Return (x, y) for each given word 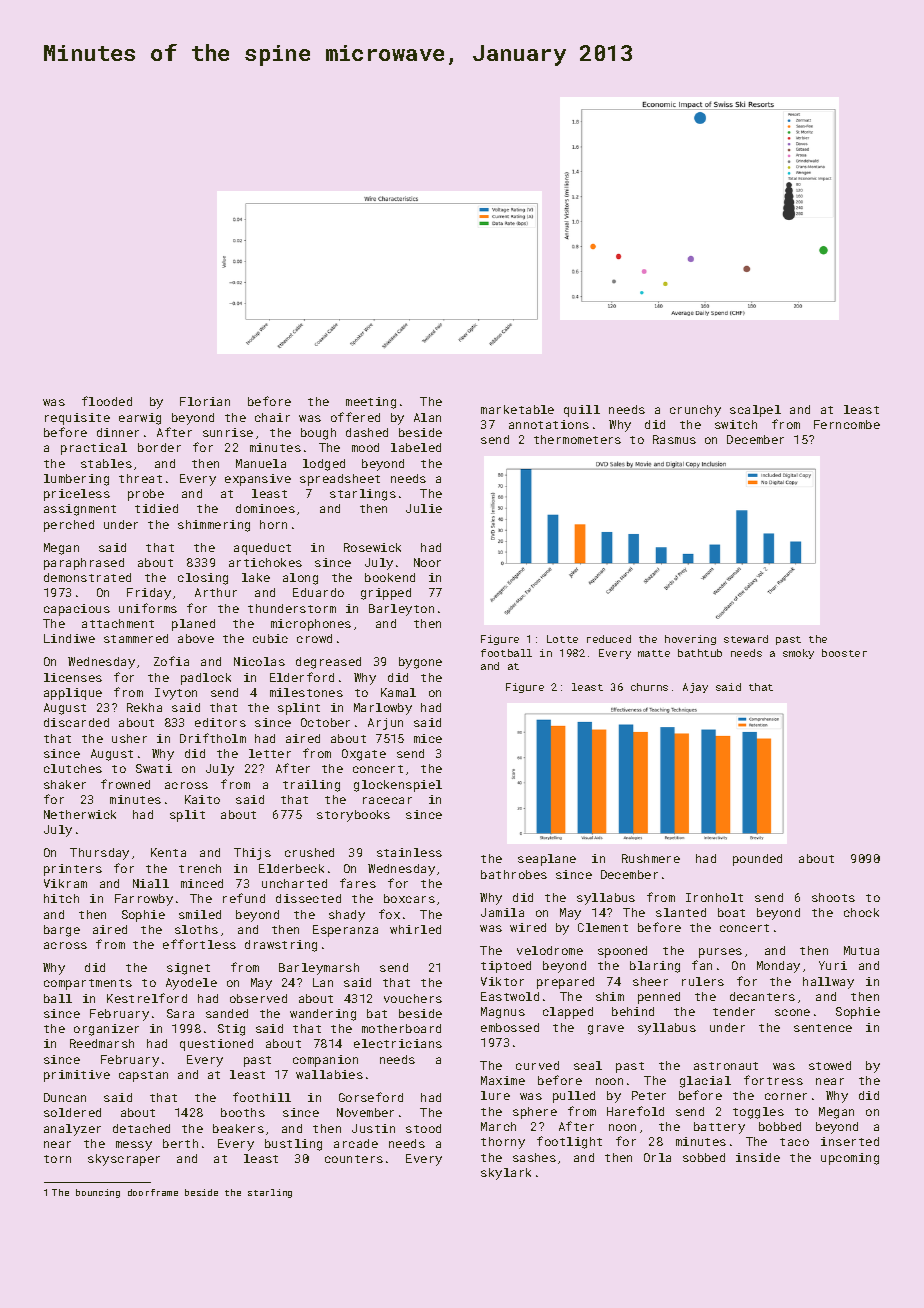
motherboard (401, 1028)
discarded (76, 722)
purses (720, 953)
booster (844, 653)
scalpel (755, 411)
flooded (107, 401)
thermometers (577, 439)
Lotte (562, 639)
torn (57, 1159)
